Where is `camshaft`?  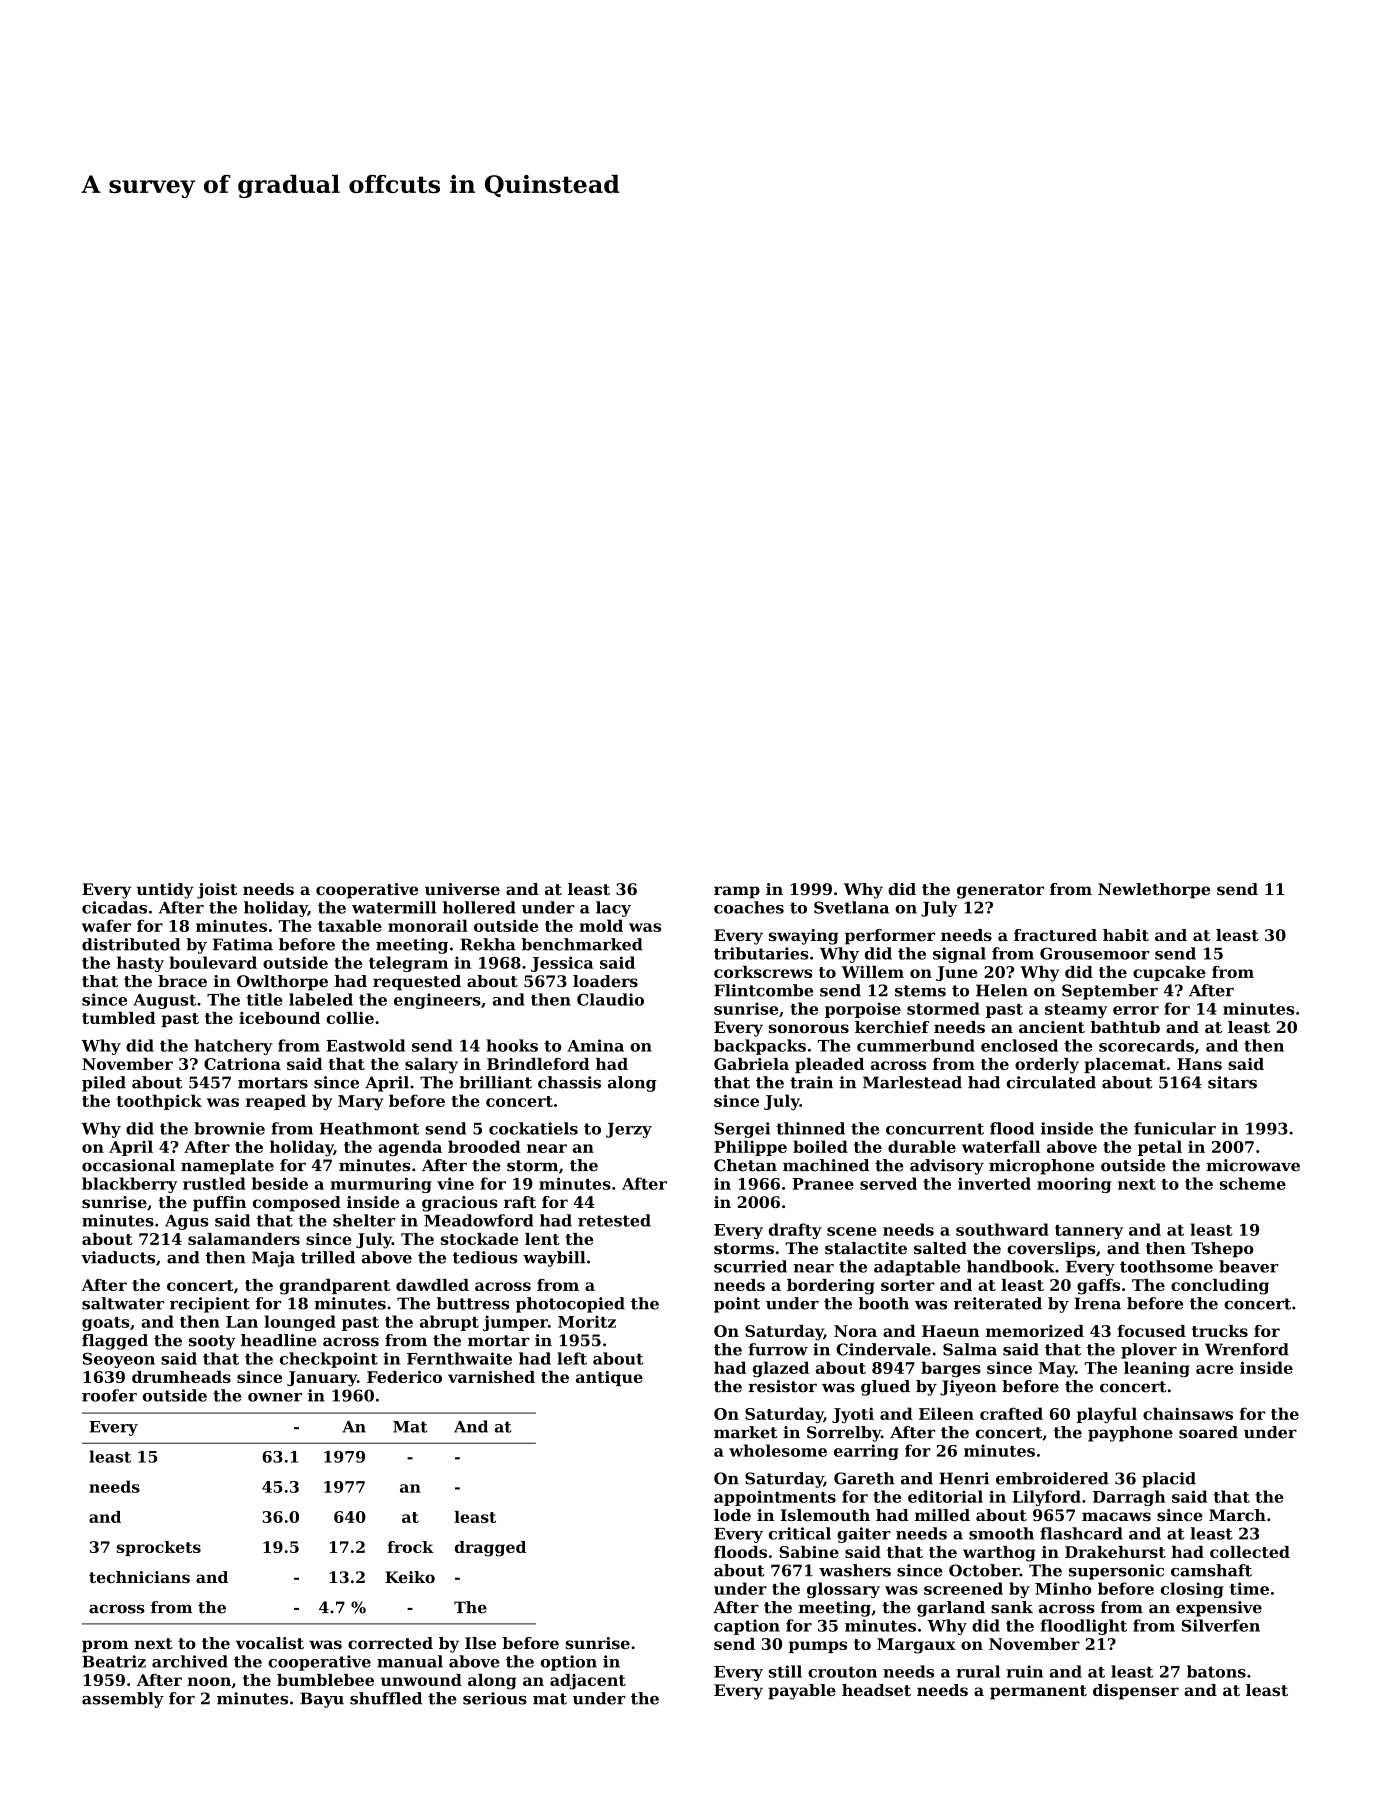 camshaft is located at coordinates (1211, 1570).
